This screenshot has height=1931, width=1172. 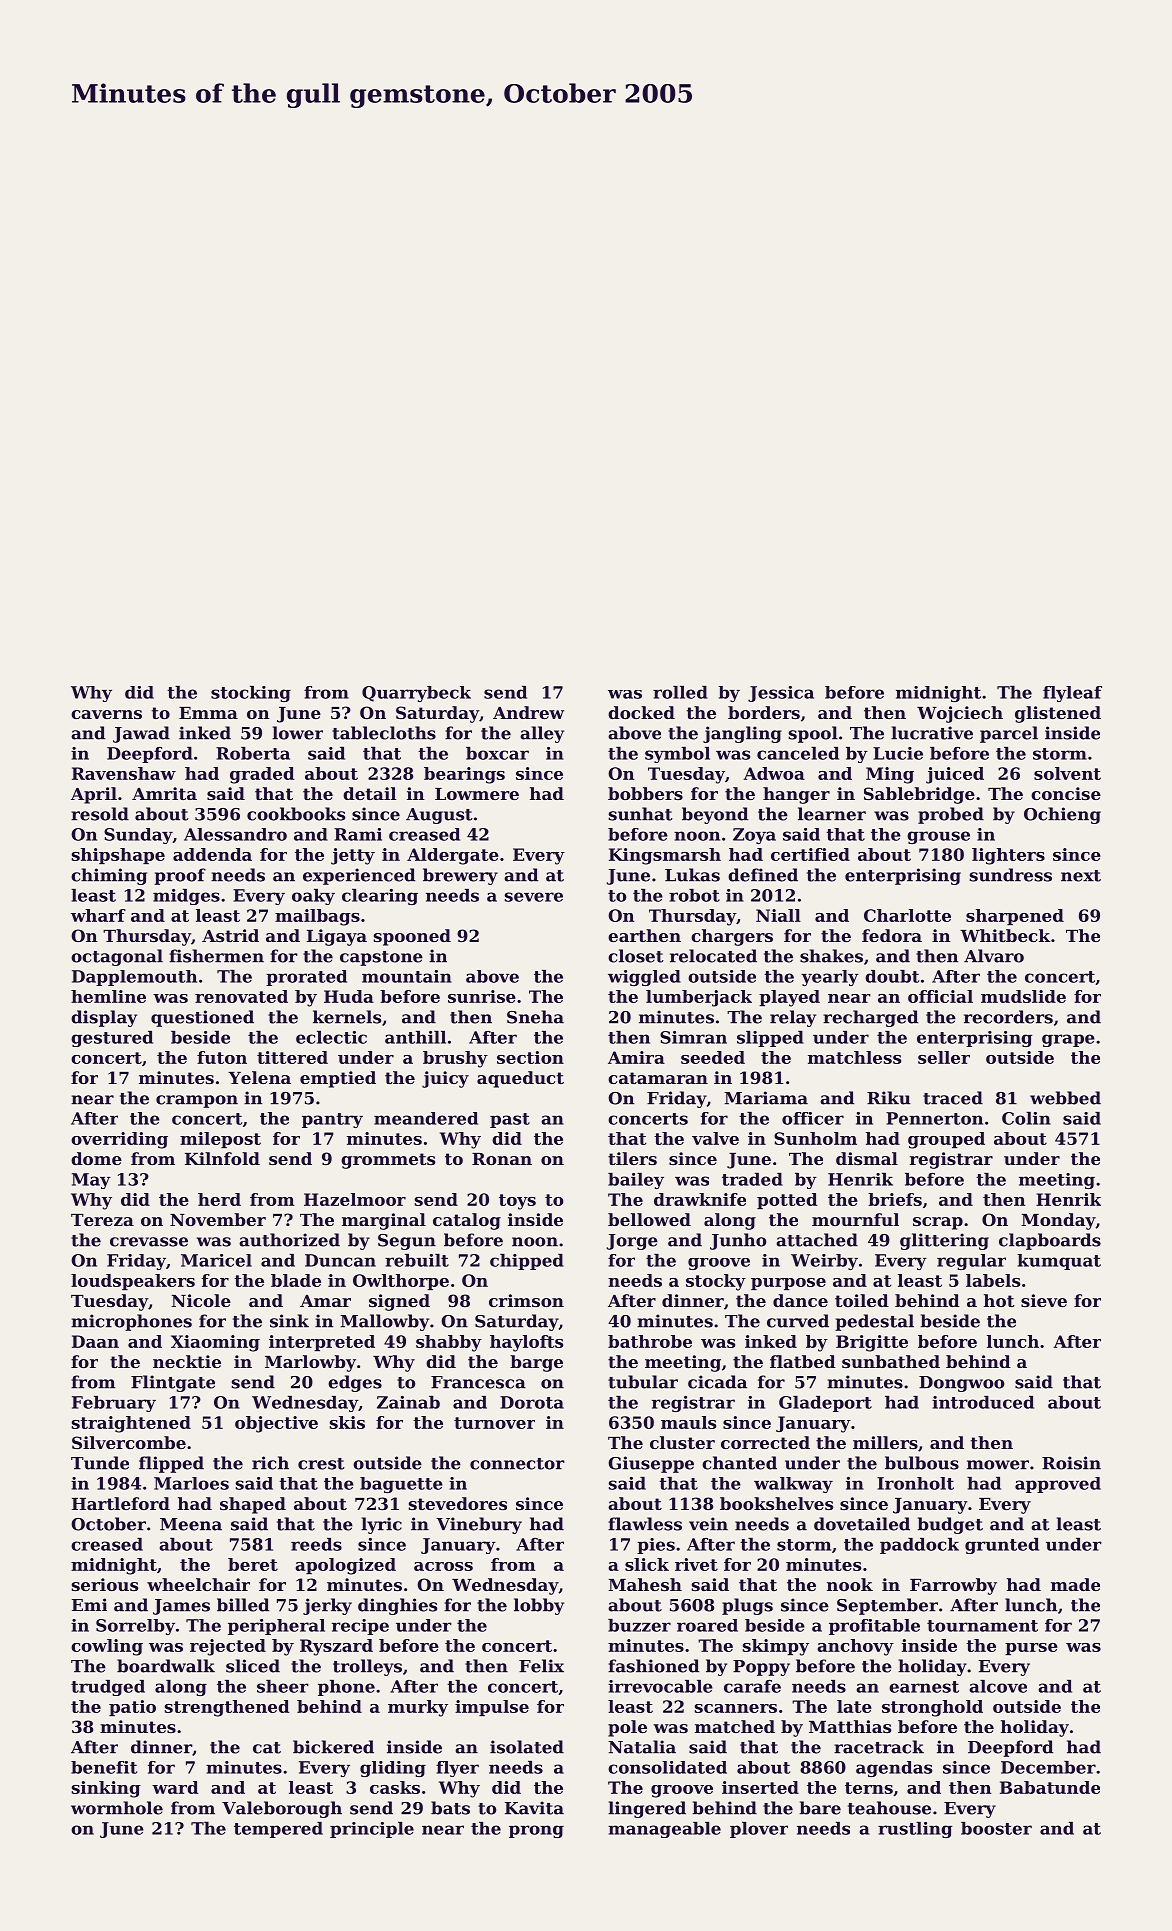 What do you see at coordinates (1058, 1221) in the screenshot?
I see `Monday` at bounding box center [1058, 1221].
